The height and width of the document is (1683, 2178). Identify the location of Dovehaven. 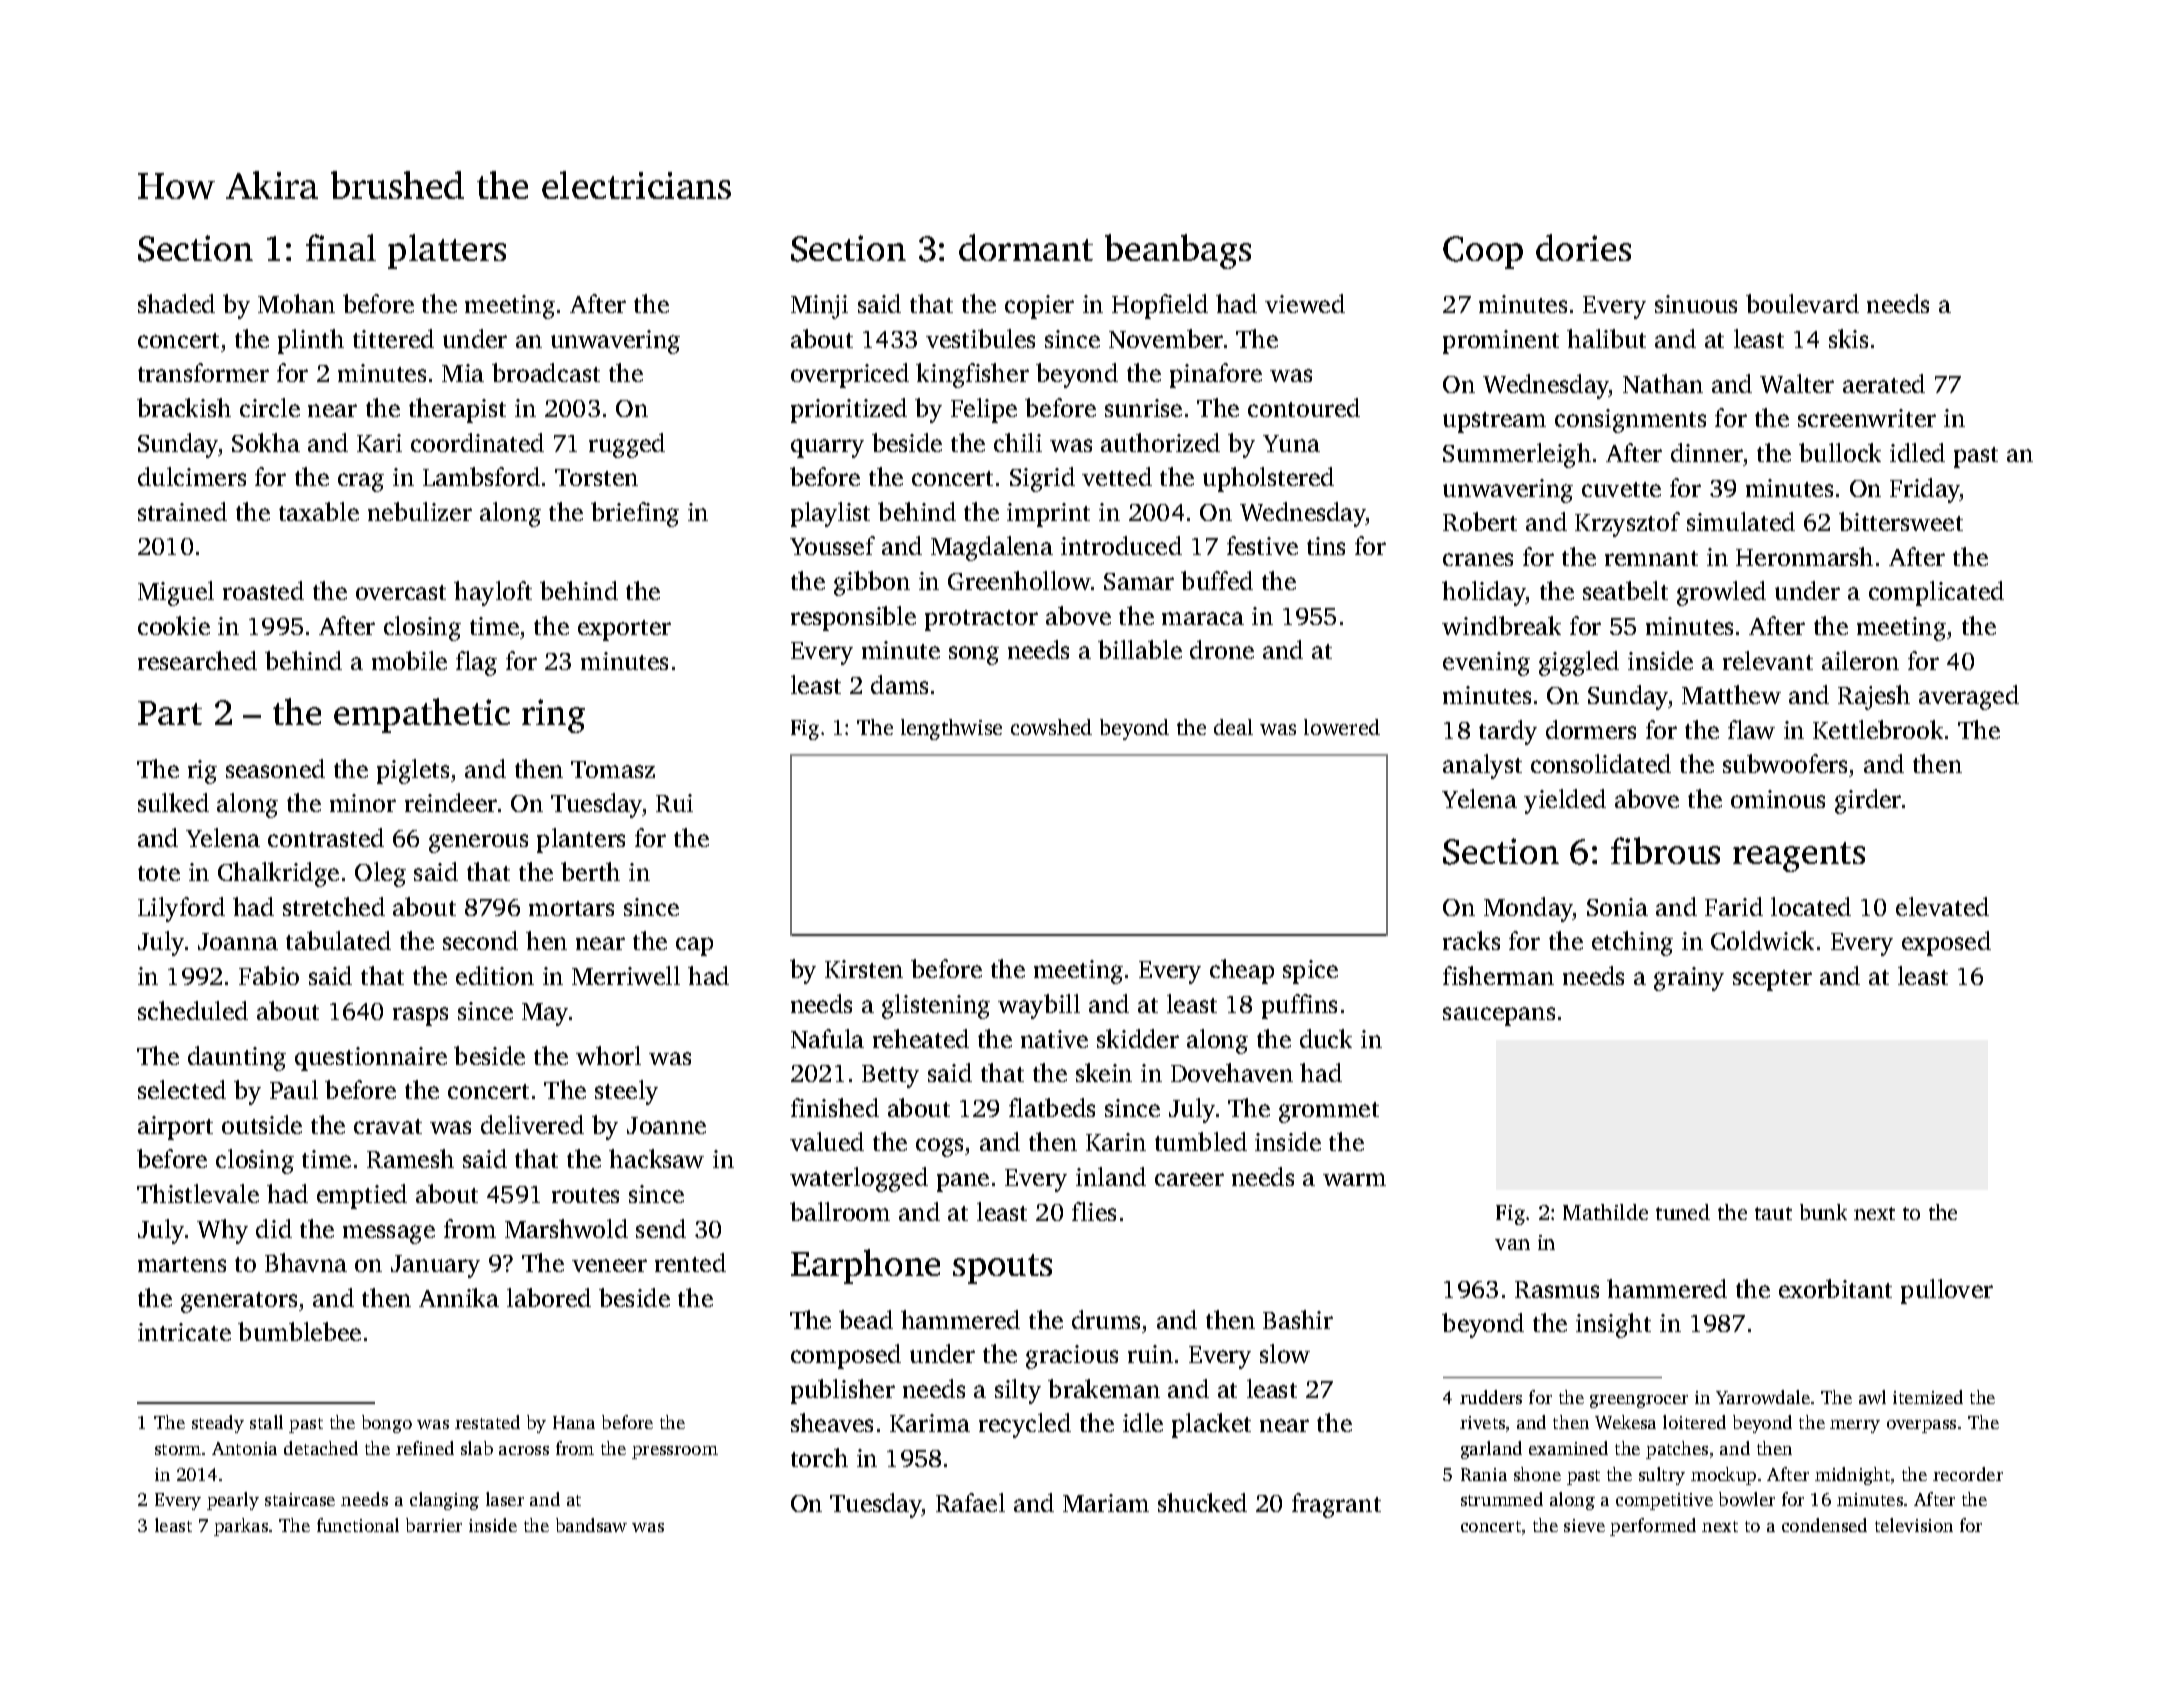
(1232, 1072).
